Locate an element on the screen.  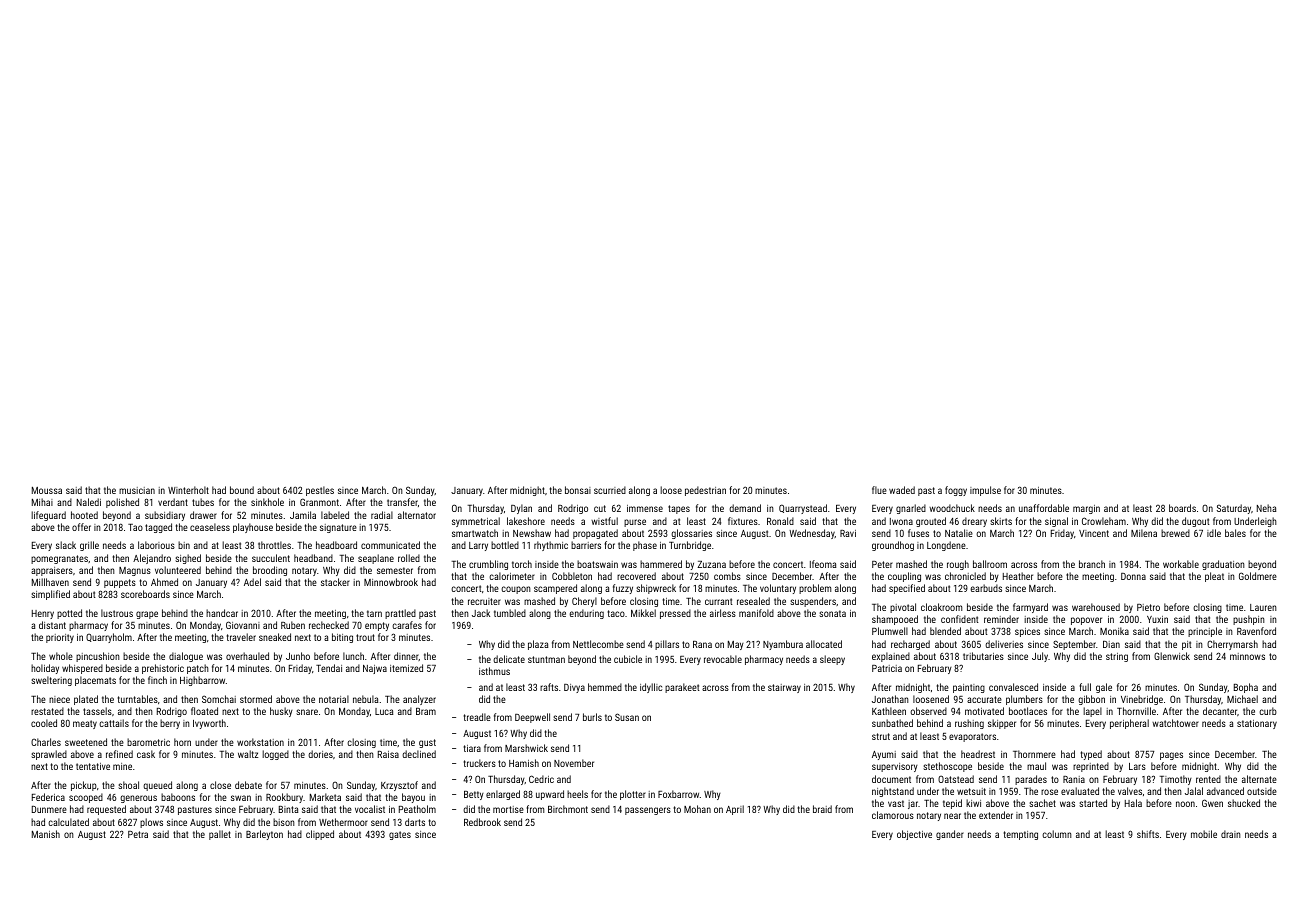
Plumwell is located at coordinates (890, 631).
